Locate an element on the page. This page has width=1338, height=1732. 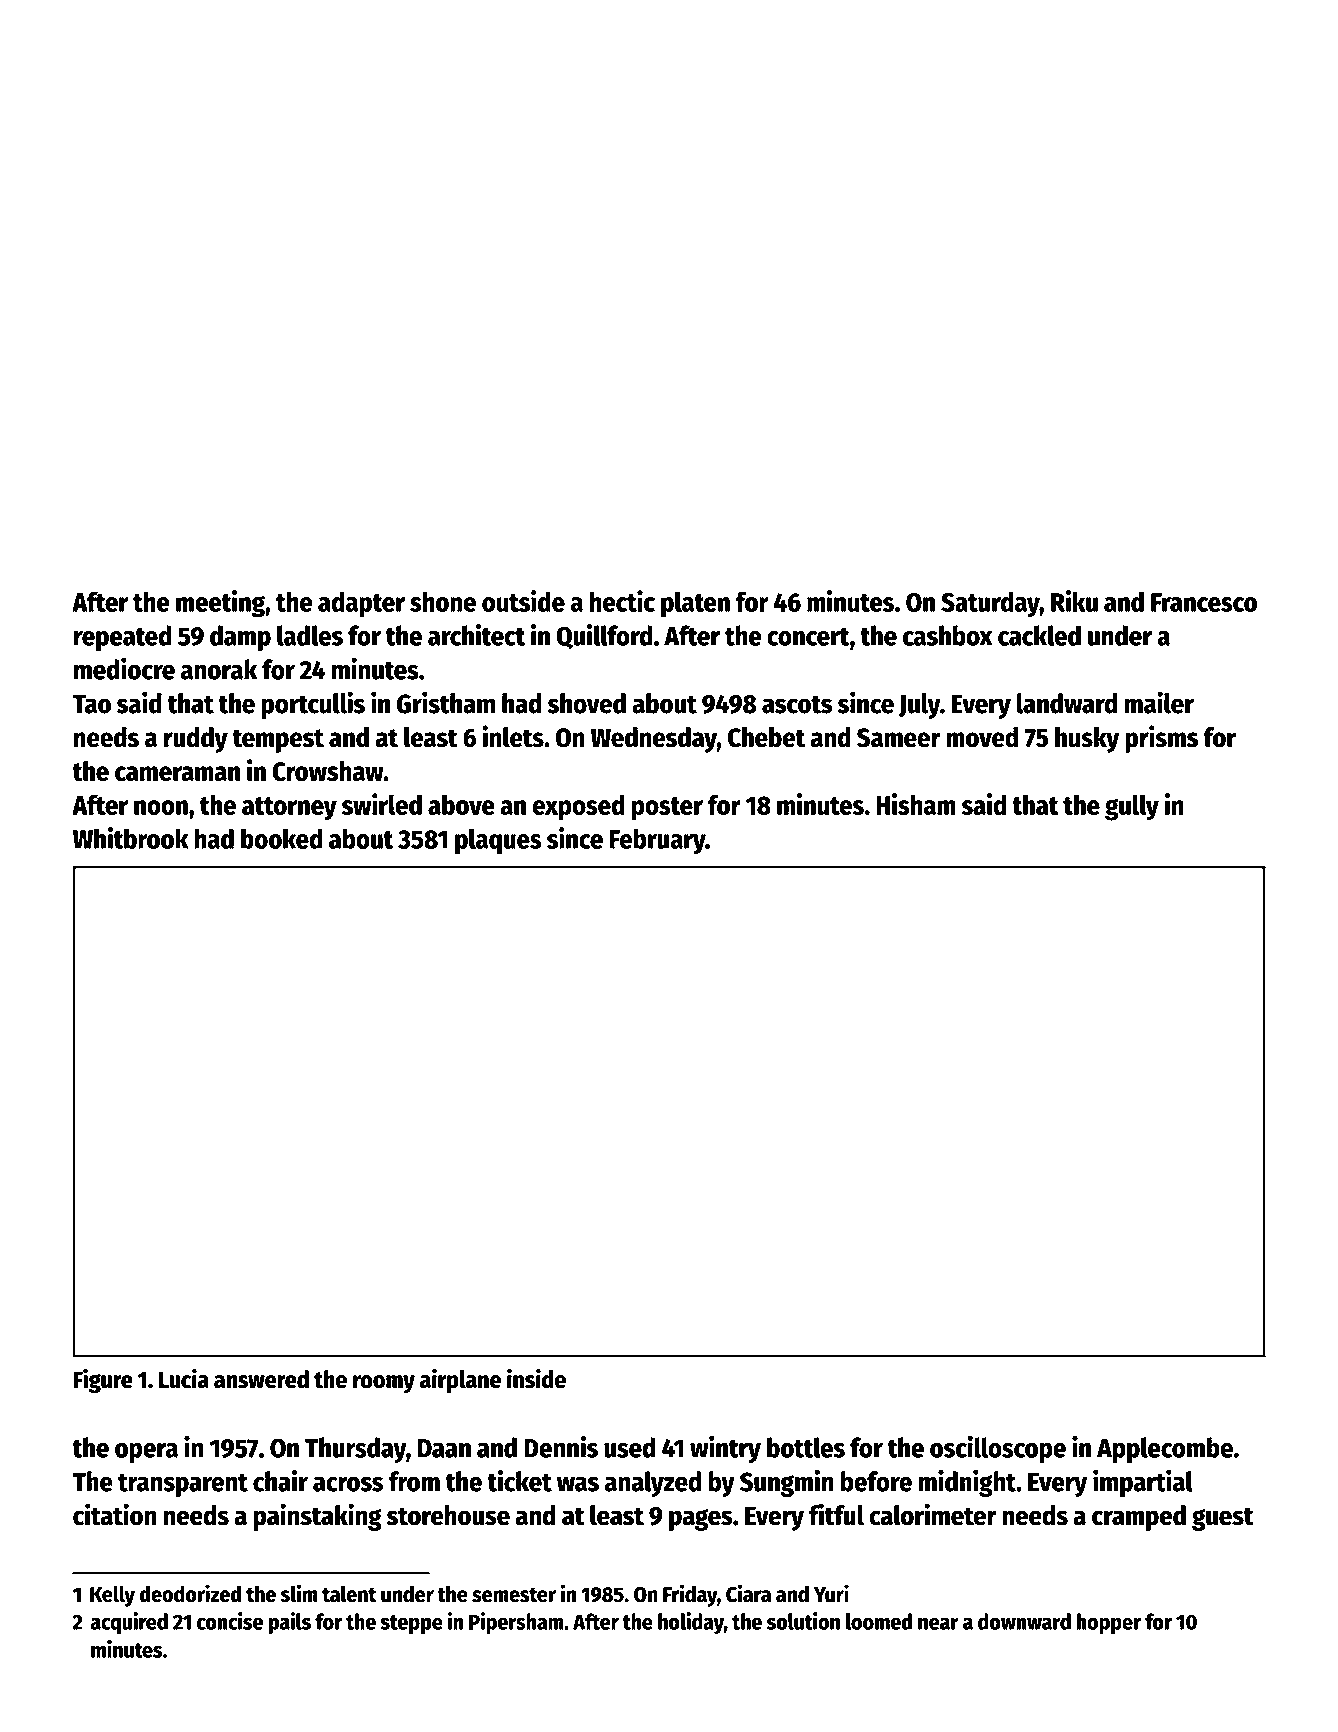
February is located at coordinates (657, 841).
